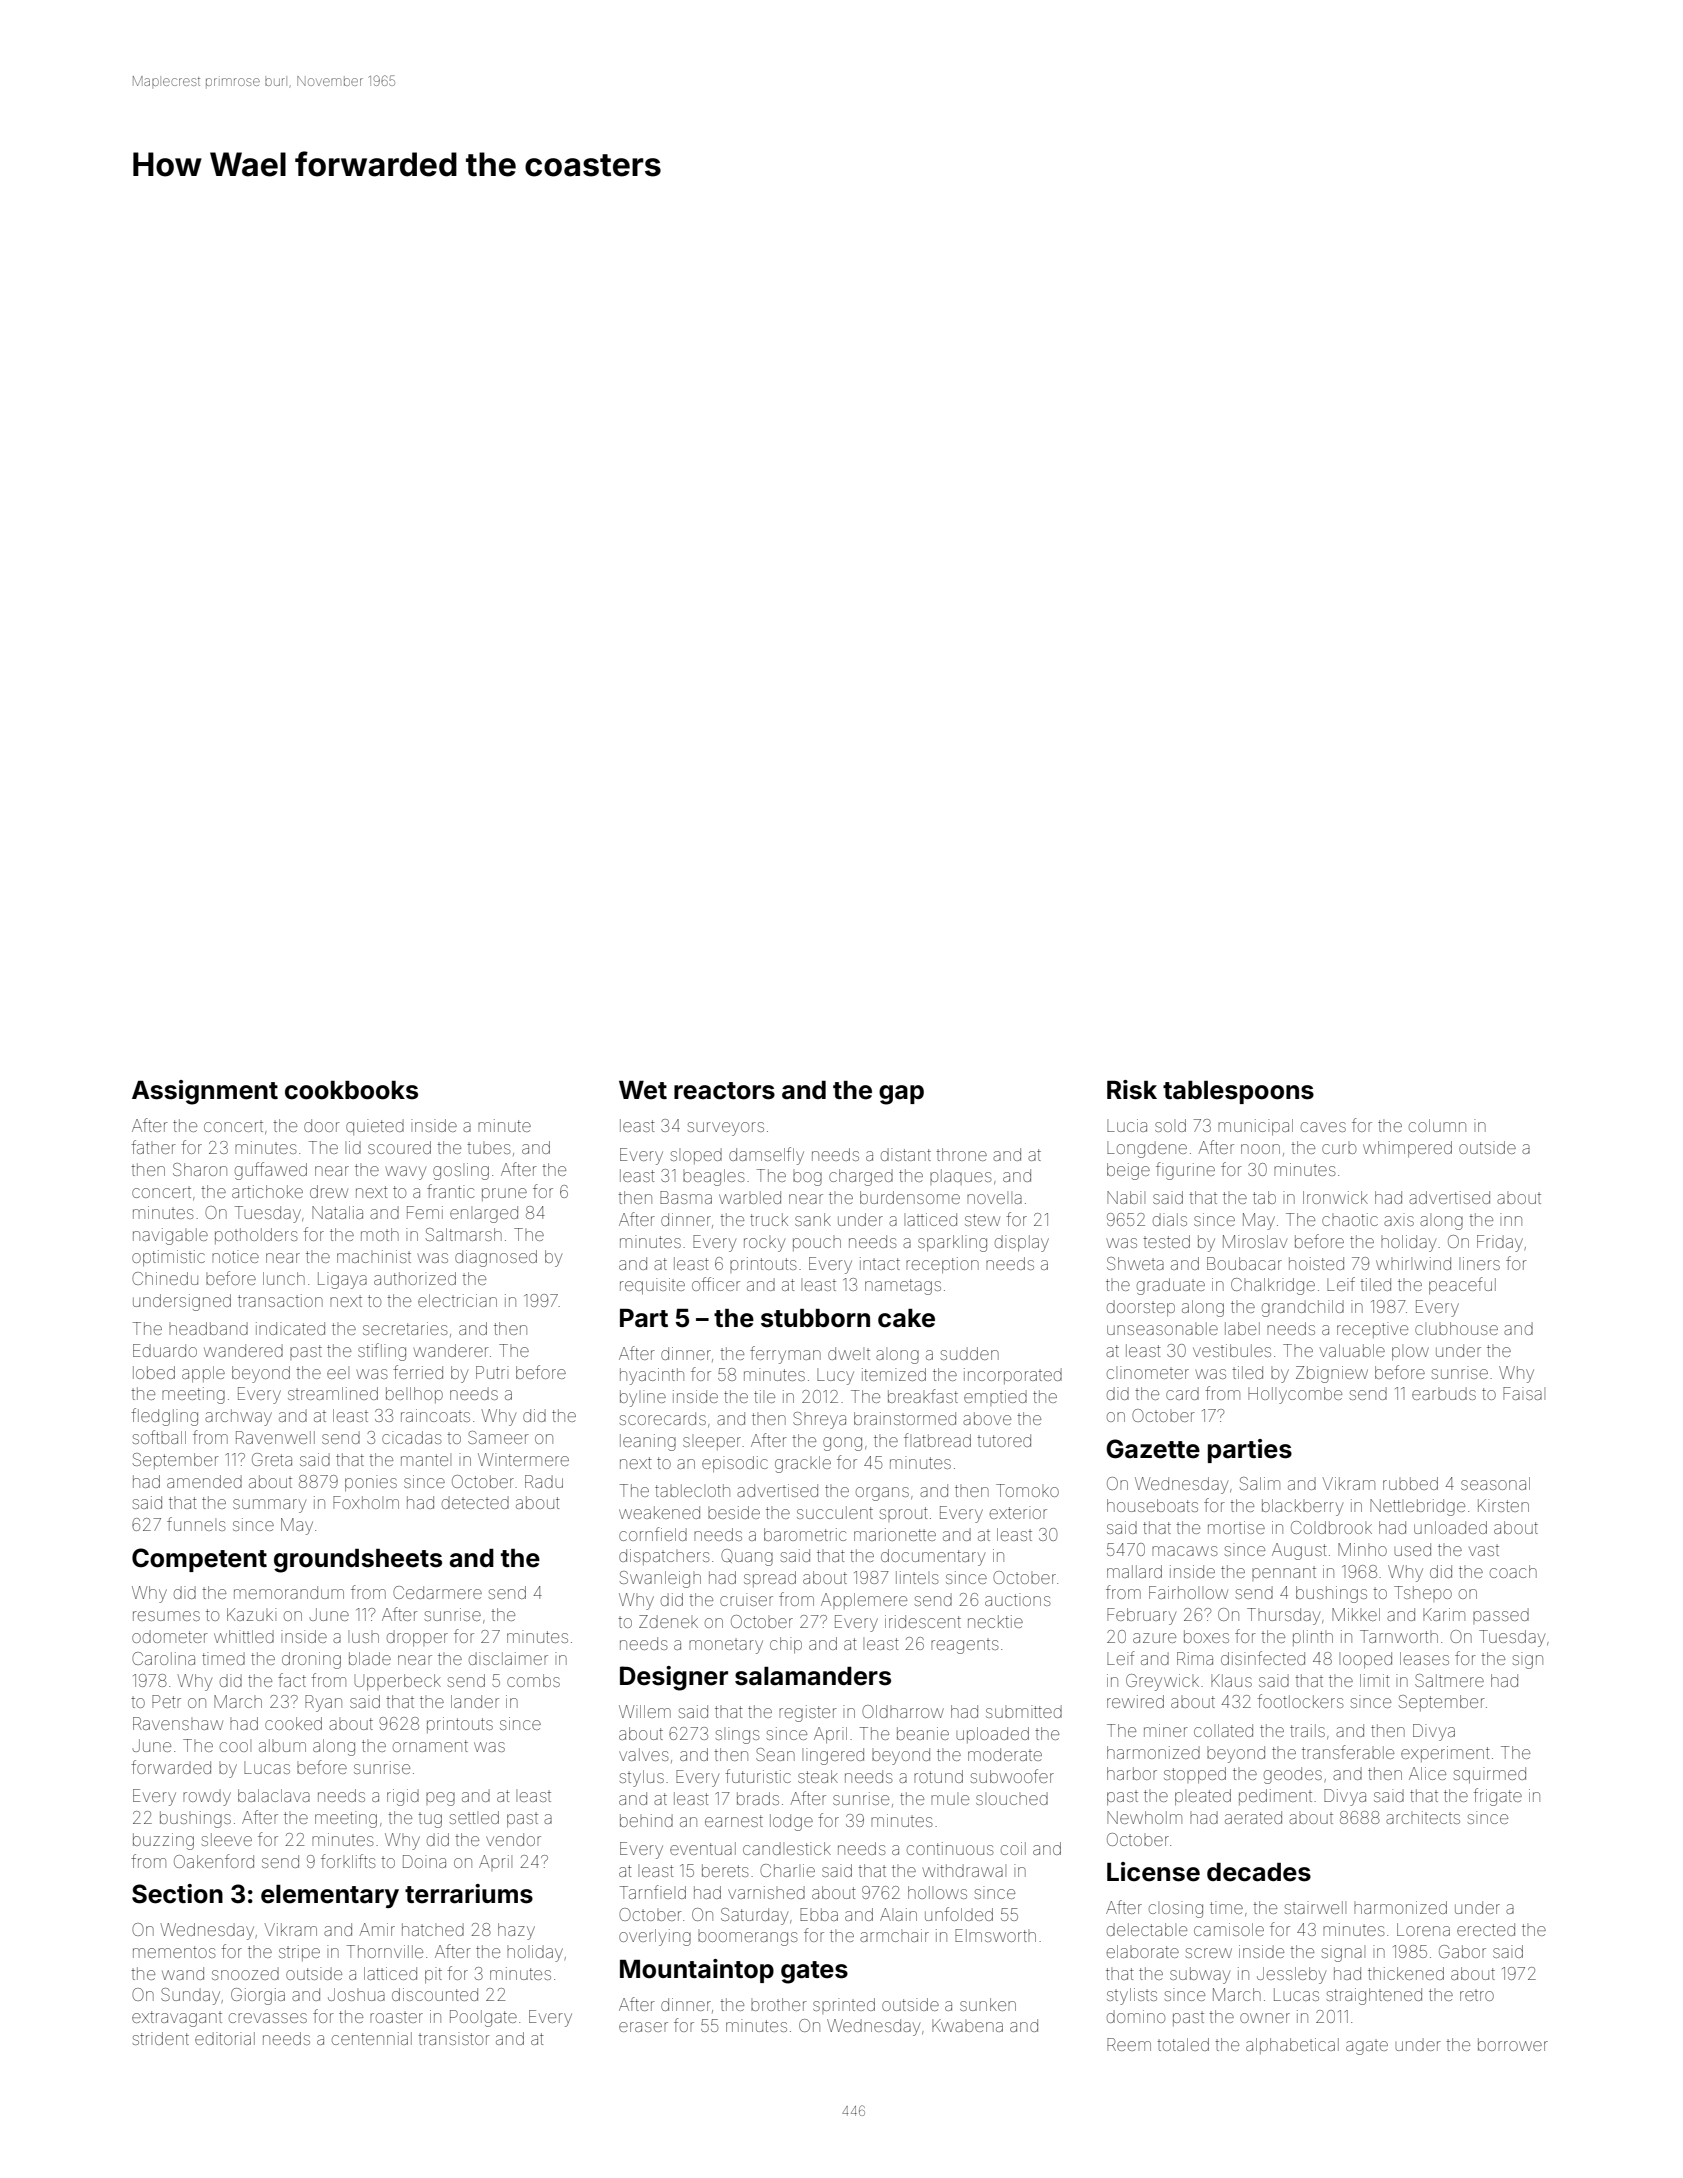 Image resolution: width=1683 pixels, height=2178 pixels. I want to click on clubhouse, so click(1456, 1328).
